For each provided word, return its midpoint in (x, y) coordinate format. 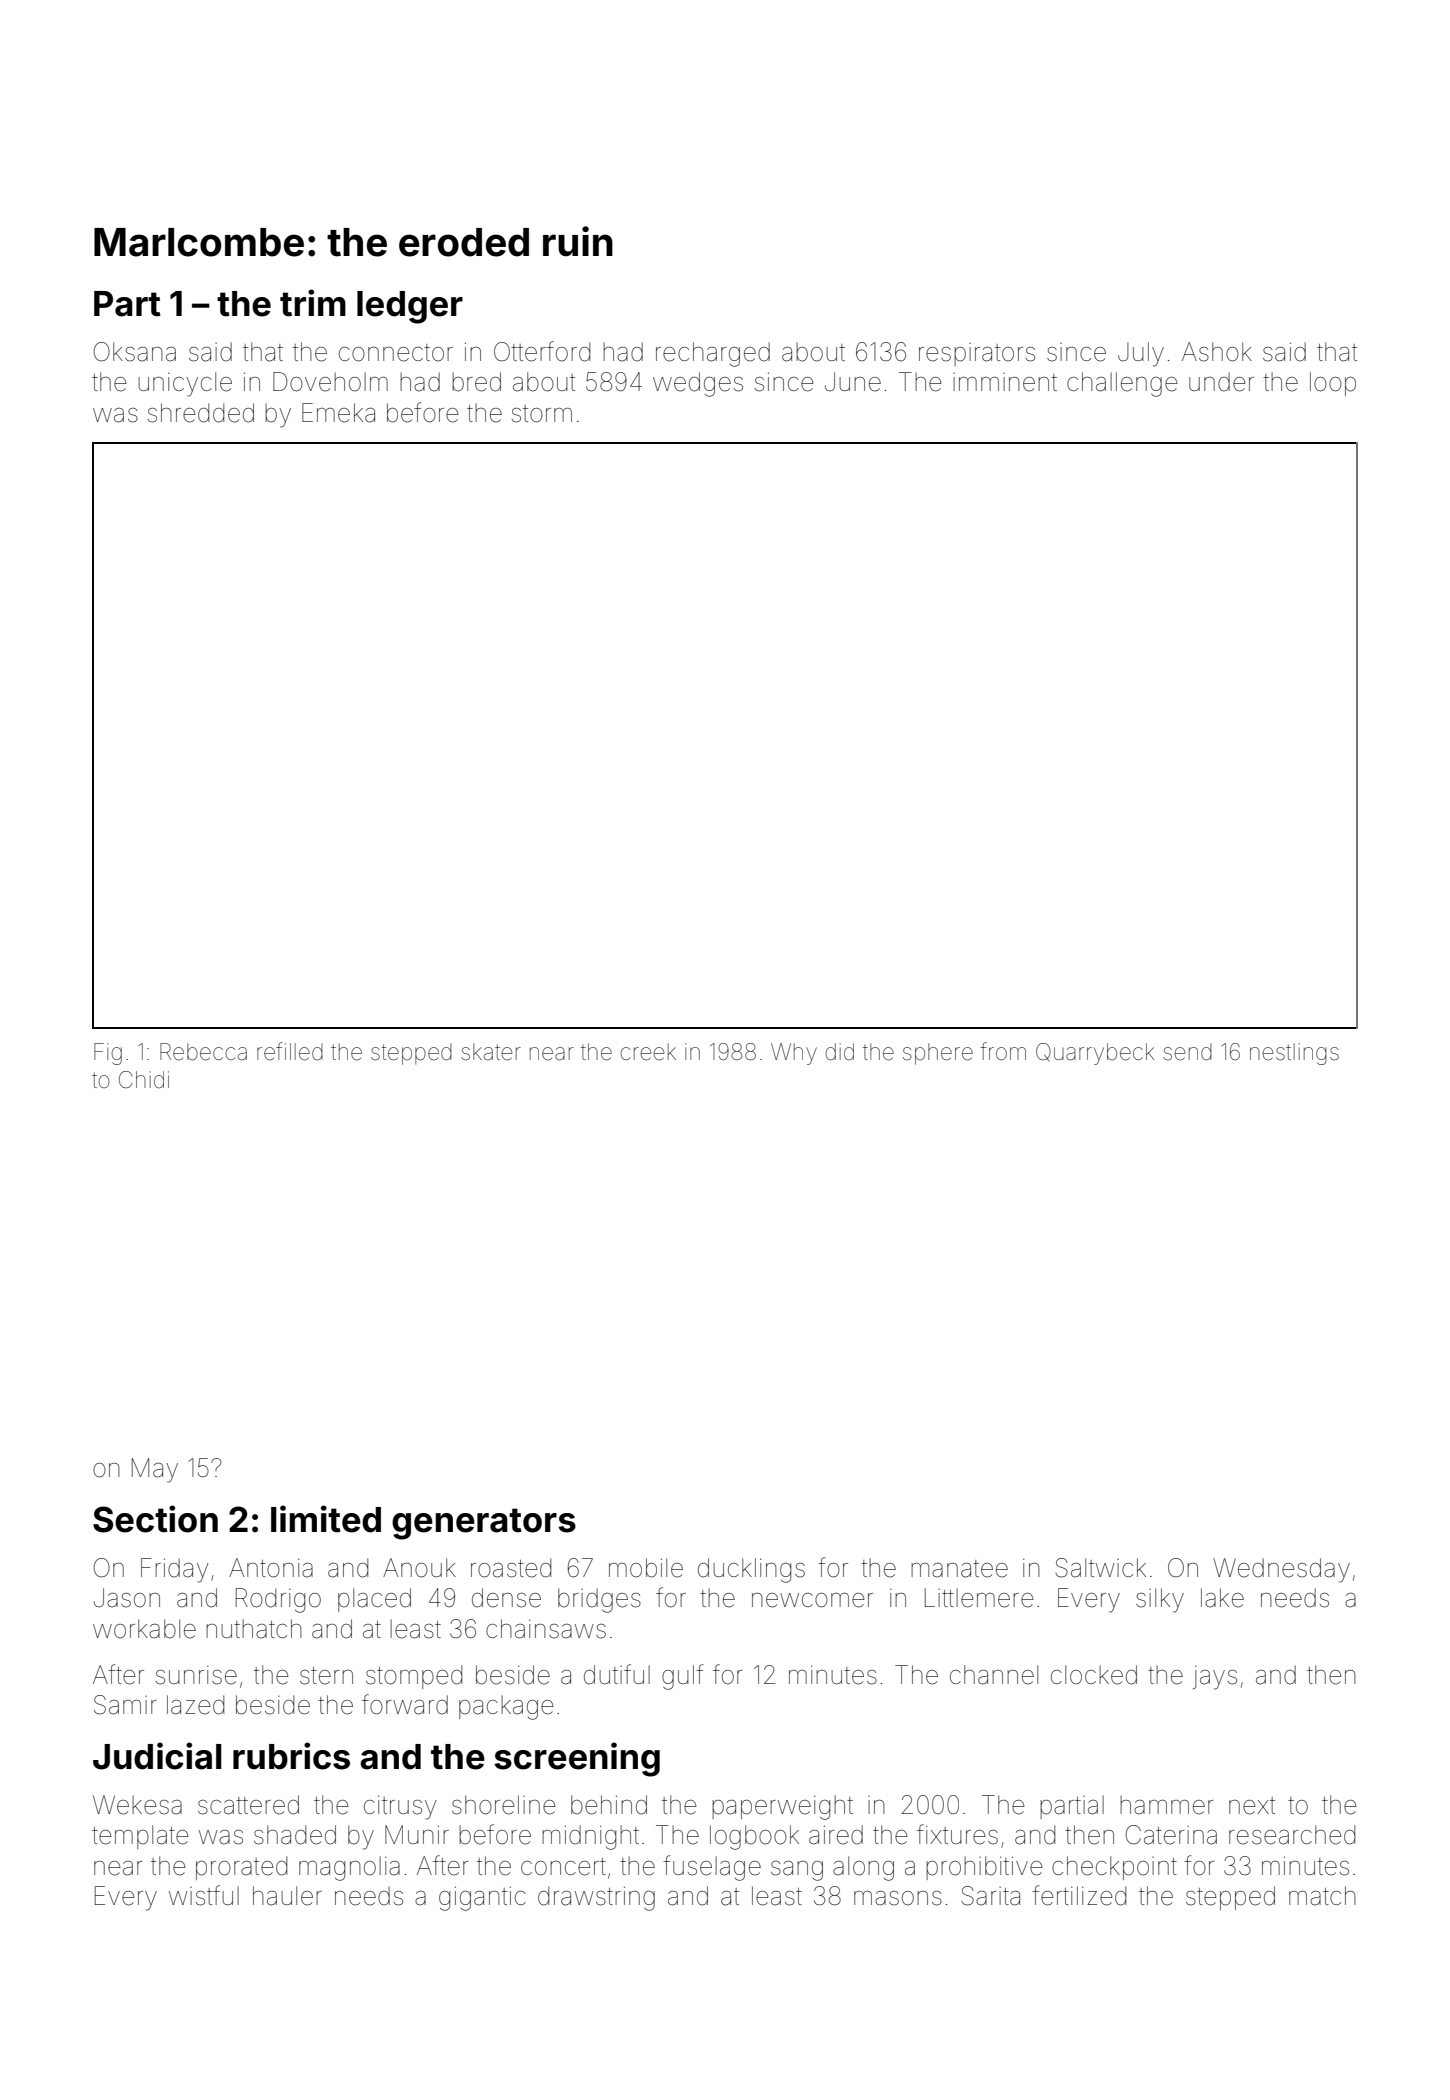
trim (313, 303)
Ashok (1217, 352)
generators (484, 1524)
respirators (977, 354)
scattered (248, 1805)
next (1252, 1806)
